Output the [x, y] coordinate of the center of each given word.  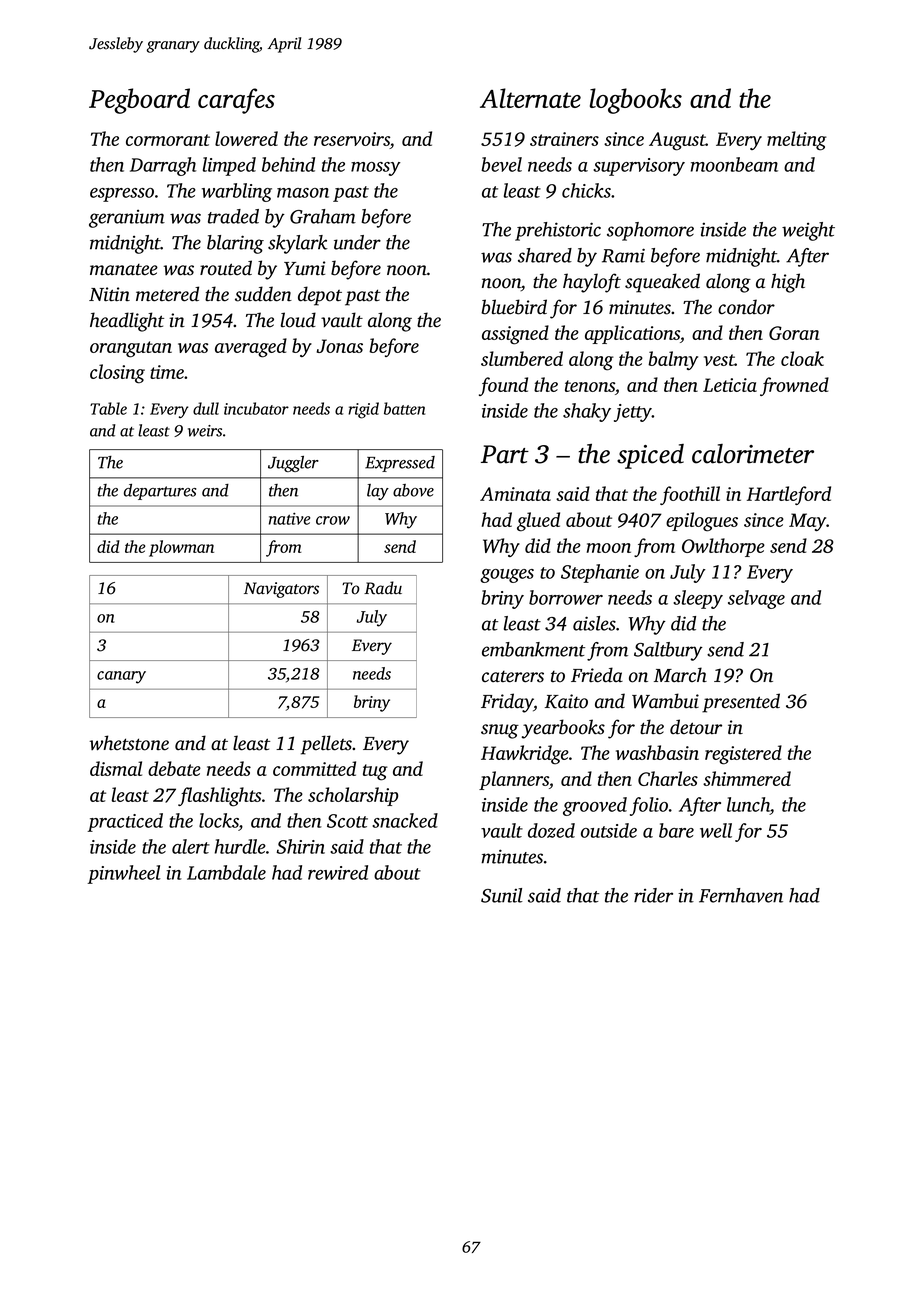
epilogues [702, 522]
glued [538, 522]
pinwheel [124, 874]
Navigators [281, 590]
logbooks [636, 101]
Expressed [400, 464]
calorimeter [753, 454]
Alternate [530, 98]
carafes [236, 101]
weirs [205, 431]
